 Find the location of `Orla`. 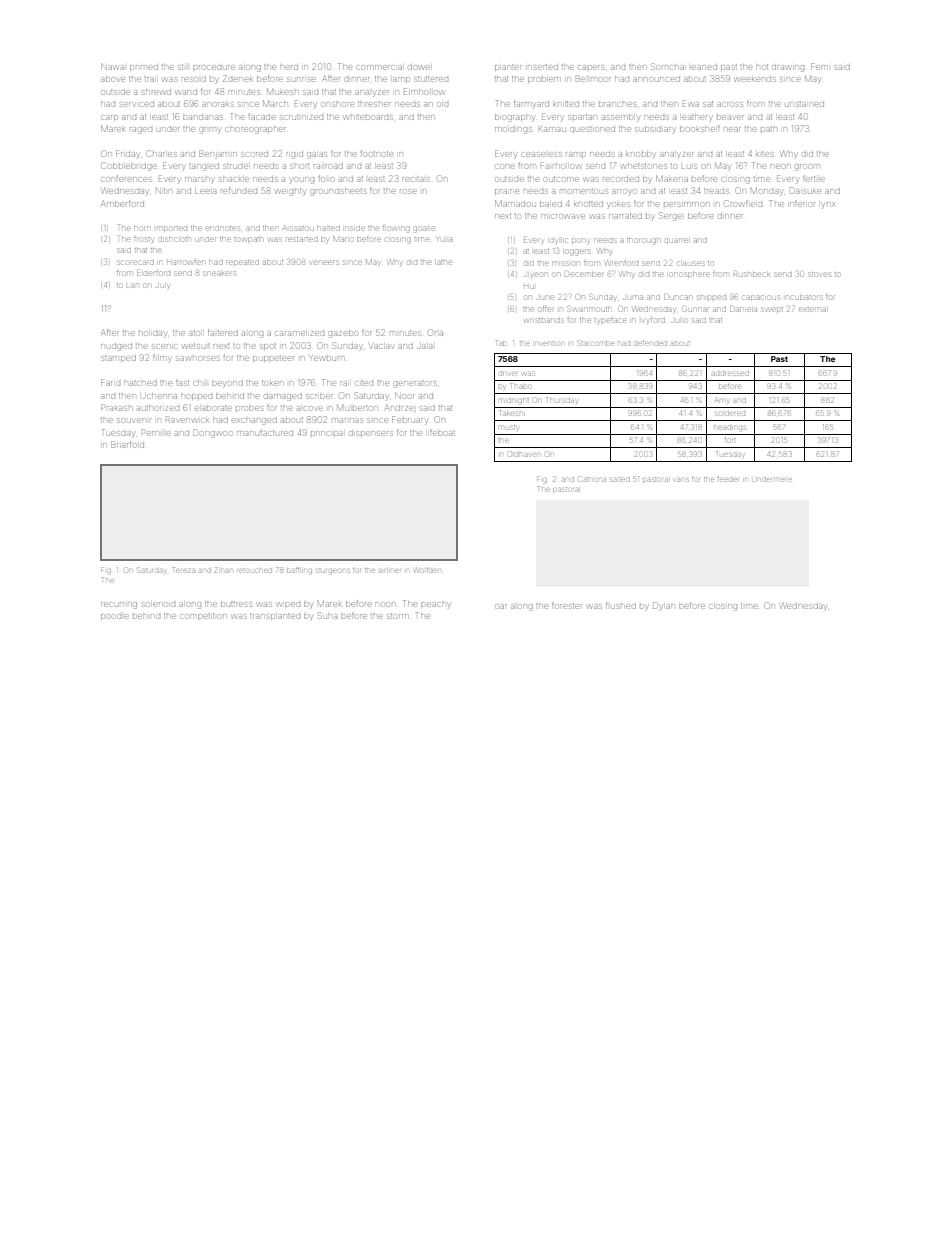

Orla is located at coordinates (436, 332).
